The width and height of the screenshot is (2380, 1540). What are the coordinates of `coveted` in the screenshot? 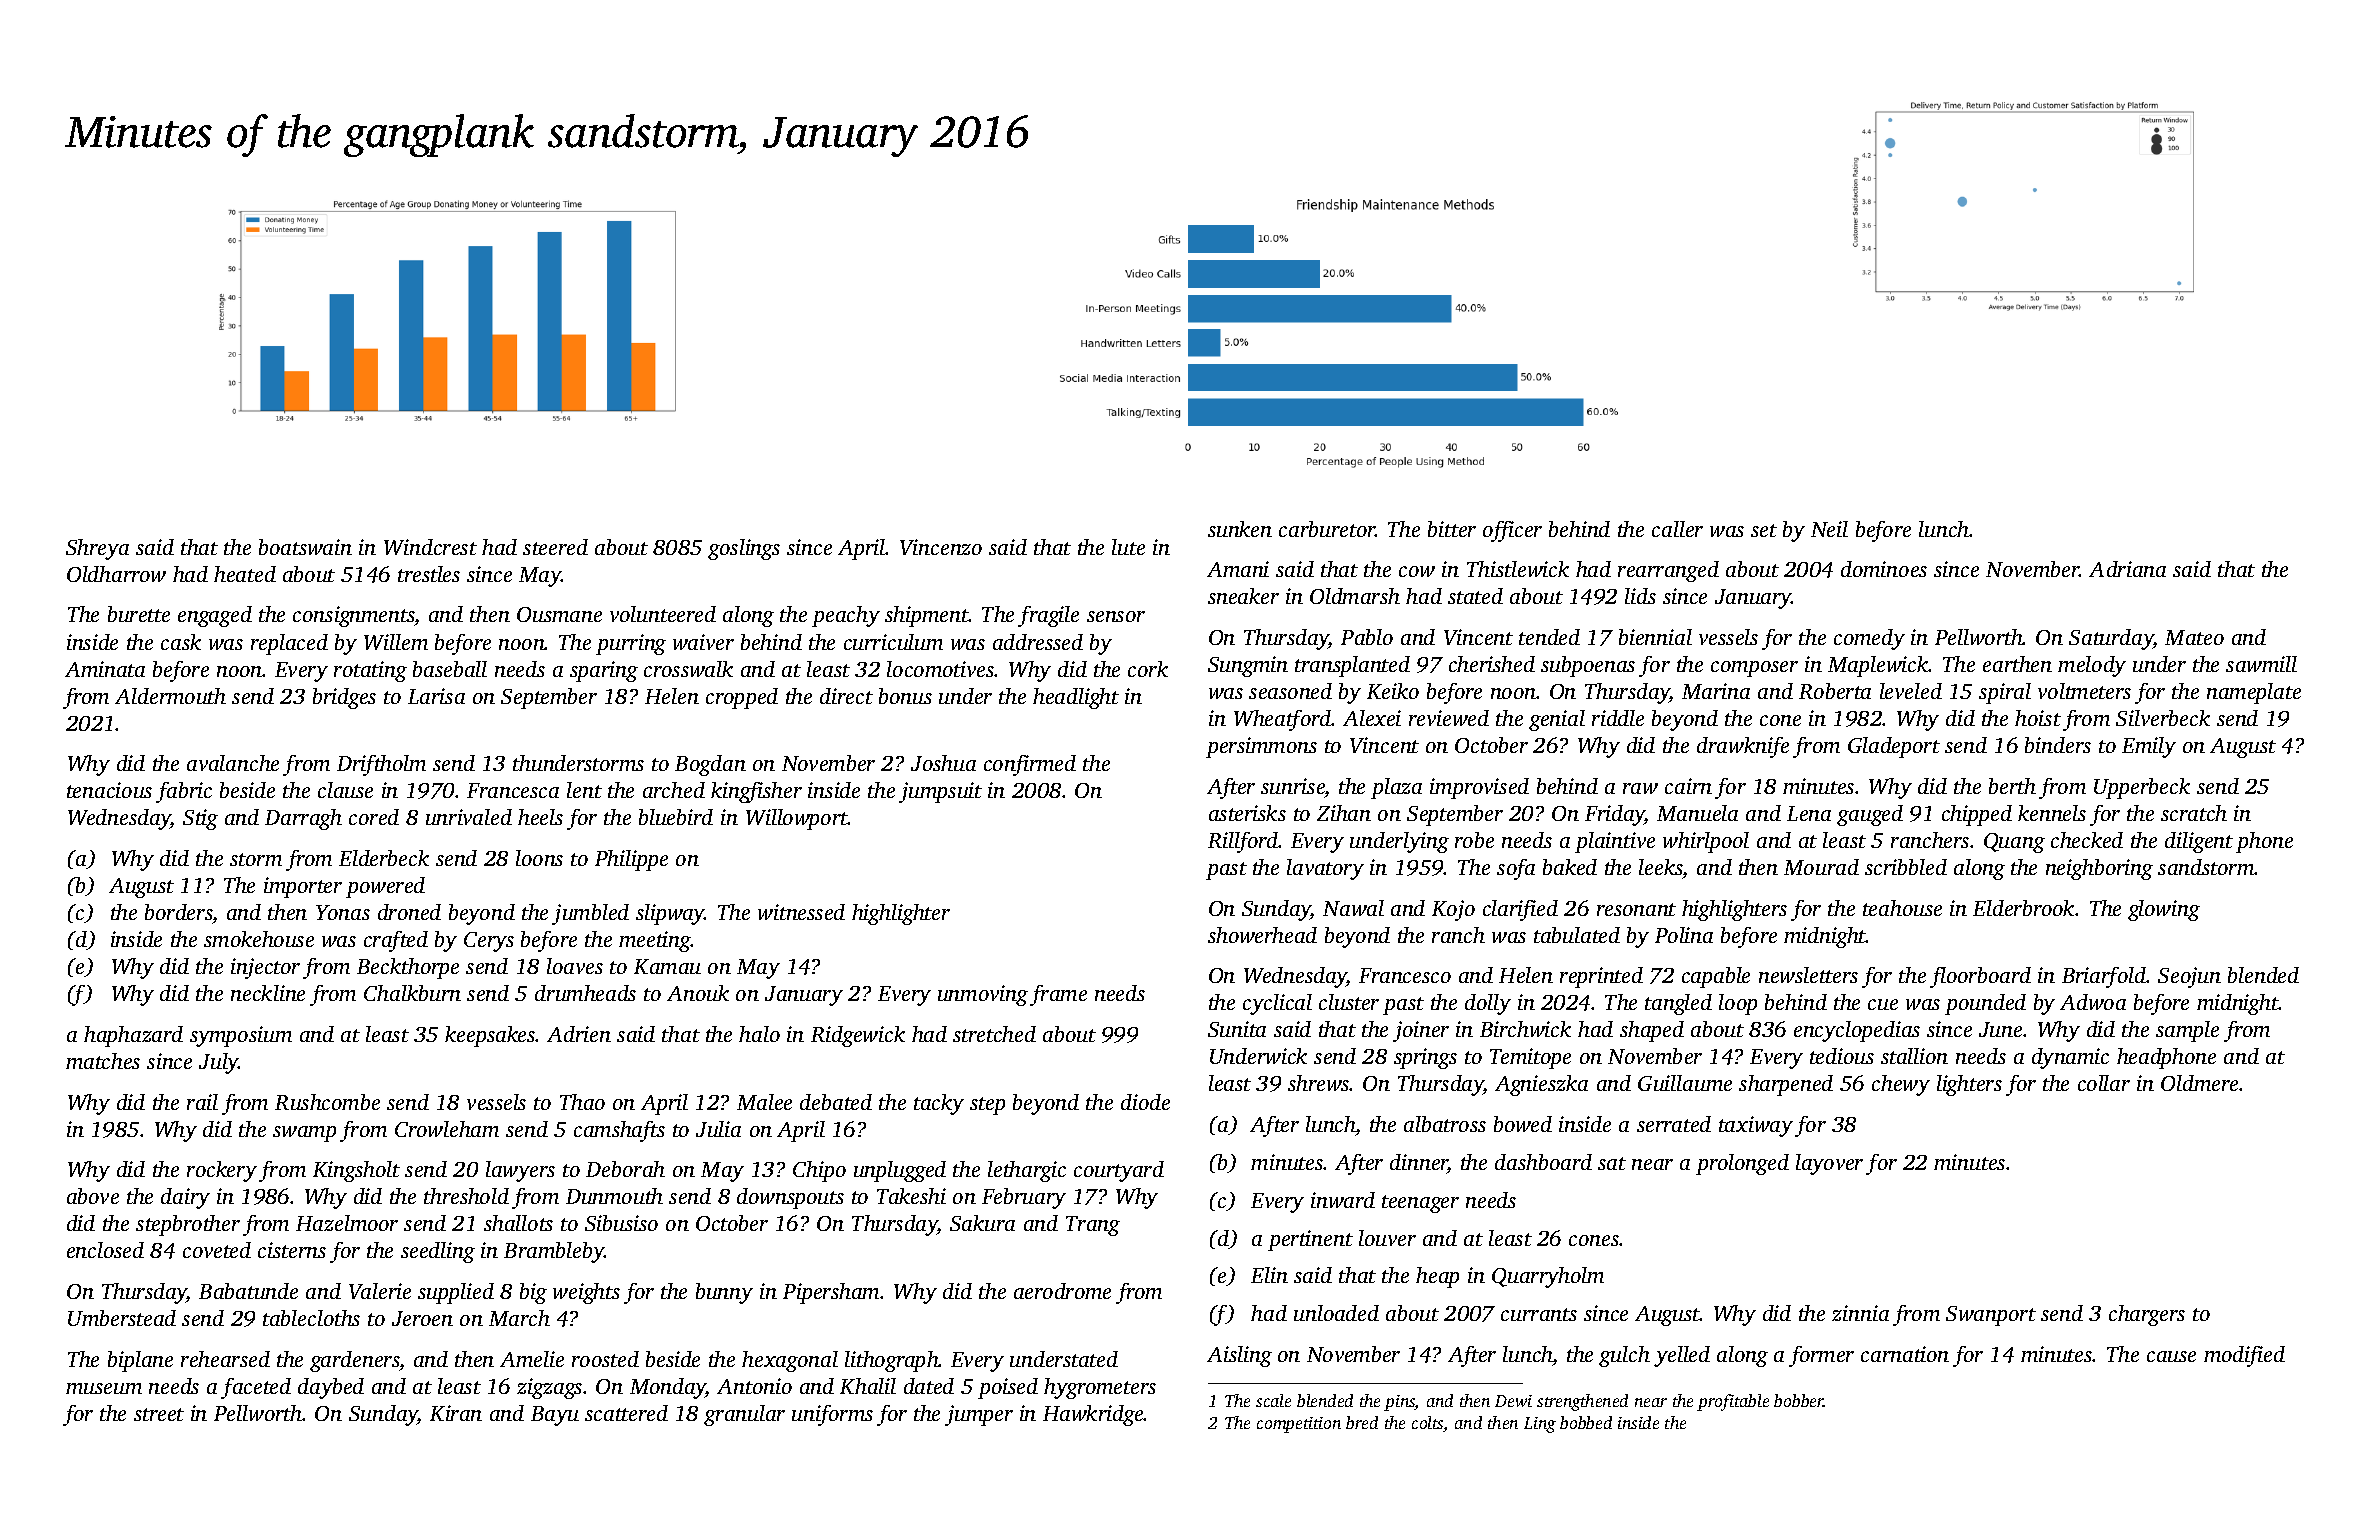 It's located at (217, 1250).
